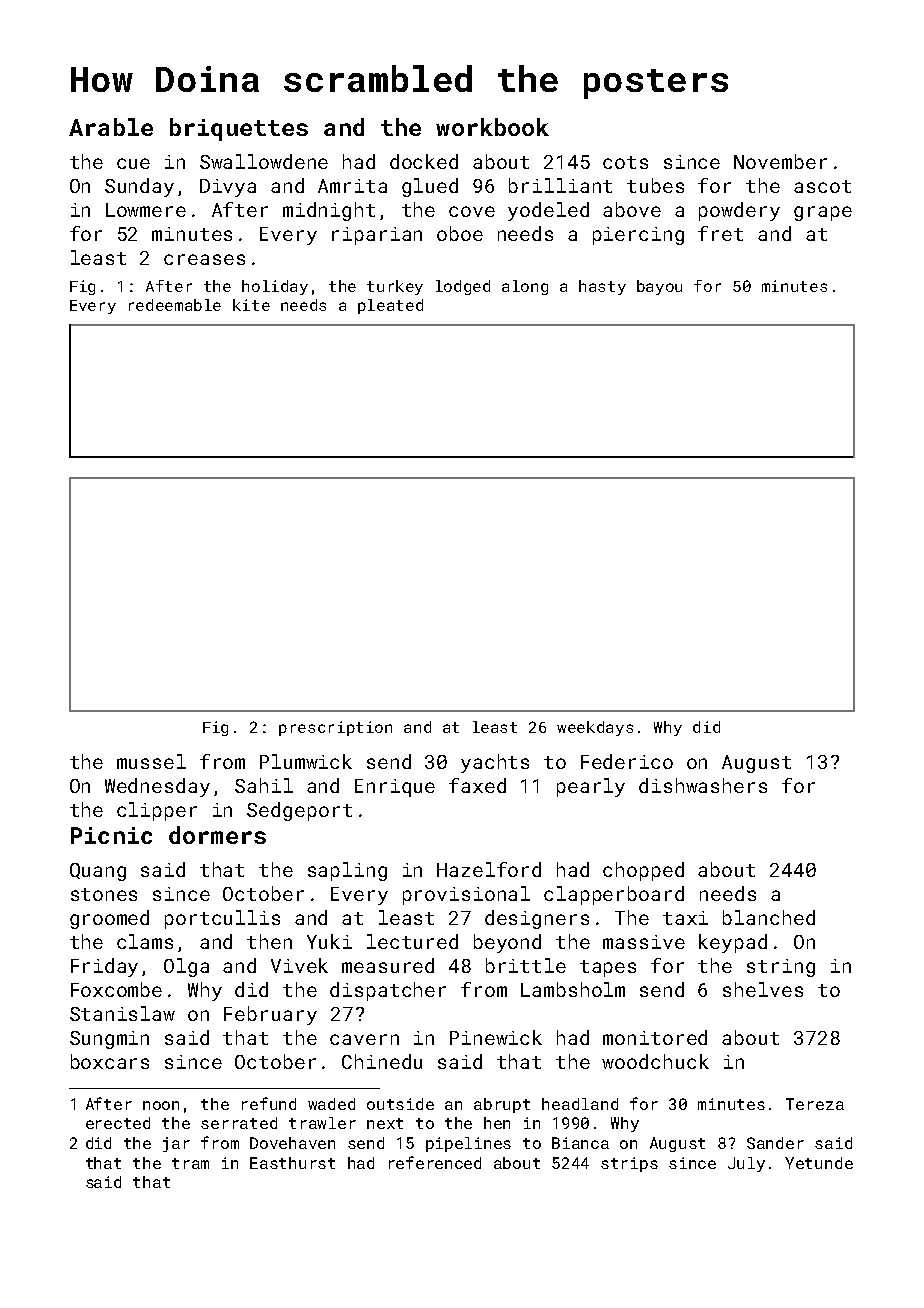 The height and width of the image is (1308, 924). Describe the element at coordinates (819, 1163) in the image. I see `Yetunde` at that location.
